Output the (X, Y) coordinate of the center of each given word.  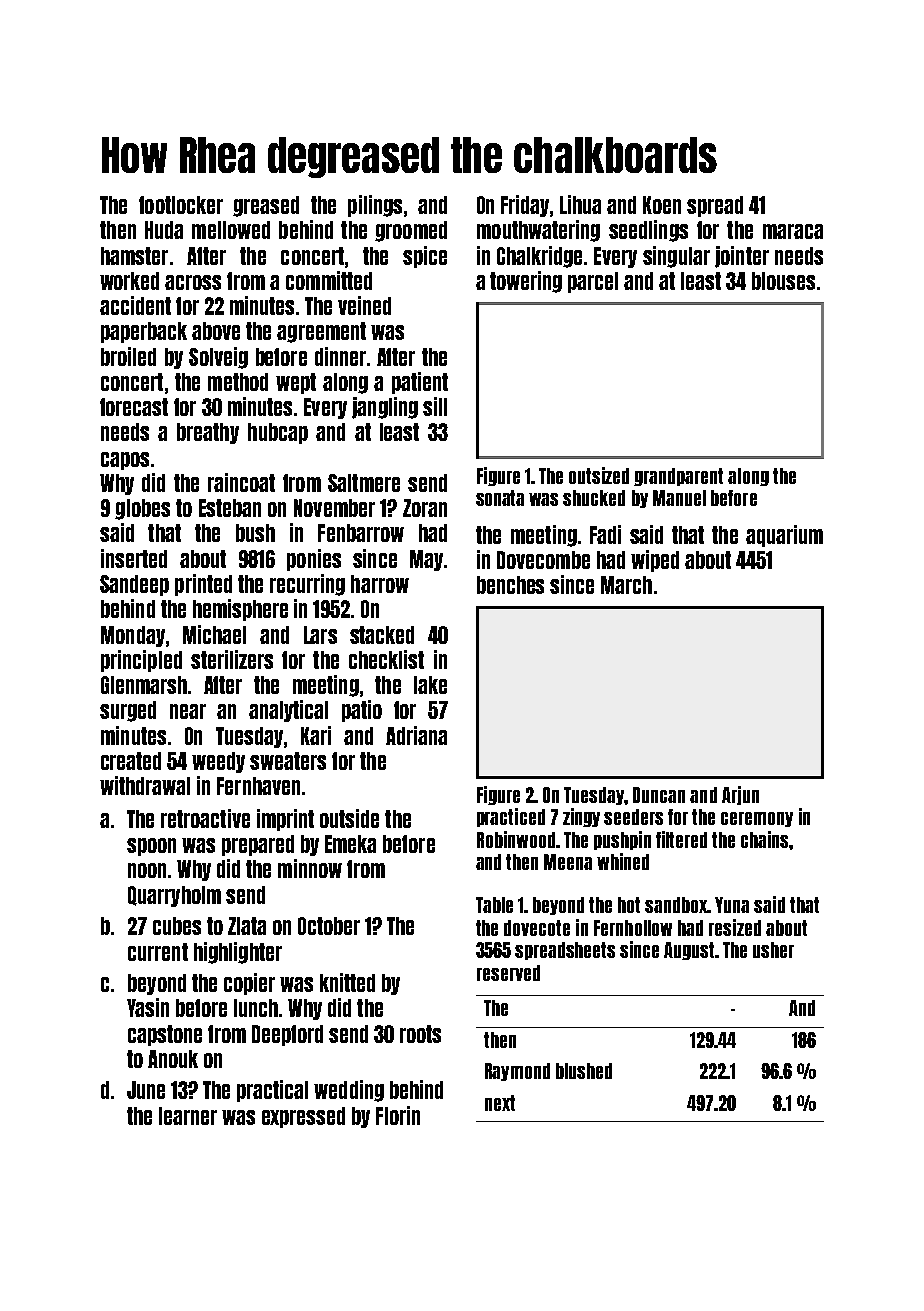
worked (129, 281)
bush (255, 533)
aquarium (784, 536)
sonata (500, 498)
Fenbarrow (361, 533)
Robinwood (516, 839)
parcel (593, 282)
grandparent (678, 477)
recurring (307, 585)
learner (188, 1116)
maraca (793, 231)
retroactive (205, 818)
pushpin (622, 840)
